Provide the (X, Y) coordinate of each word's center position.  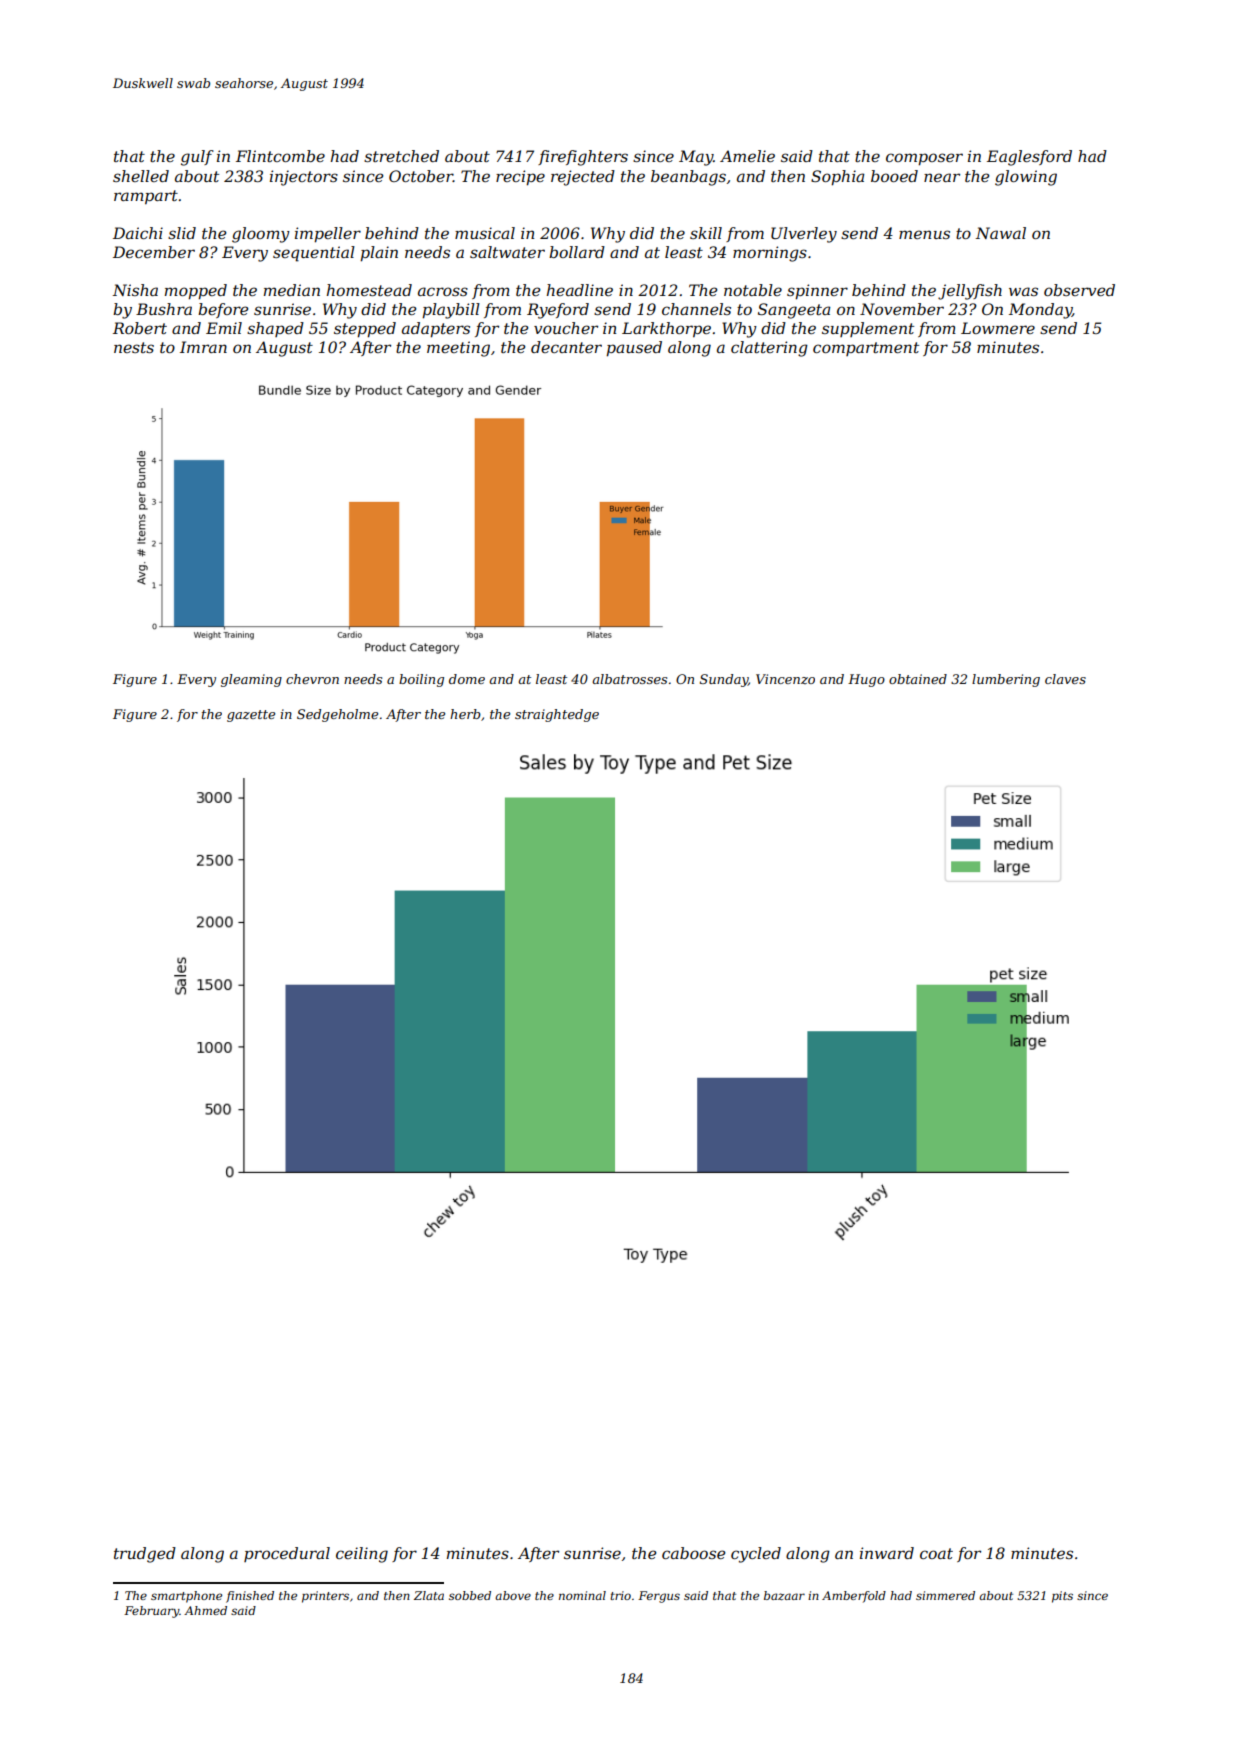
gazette (251, 716)
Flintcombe (280, 156)
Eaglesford (1029, 158)
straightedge (557, 715)
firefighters (583, 158)
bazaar (784, 1595)
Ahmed (205, 1610)
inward (887, 1553)
